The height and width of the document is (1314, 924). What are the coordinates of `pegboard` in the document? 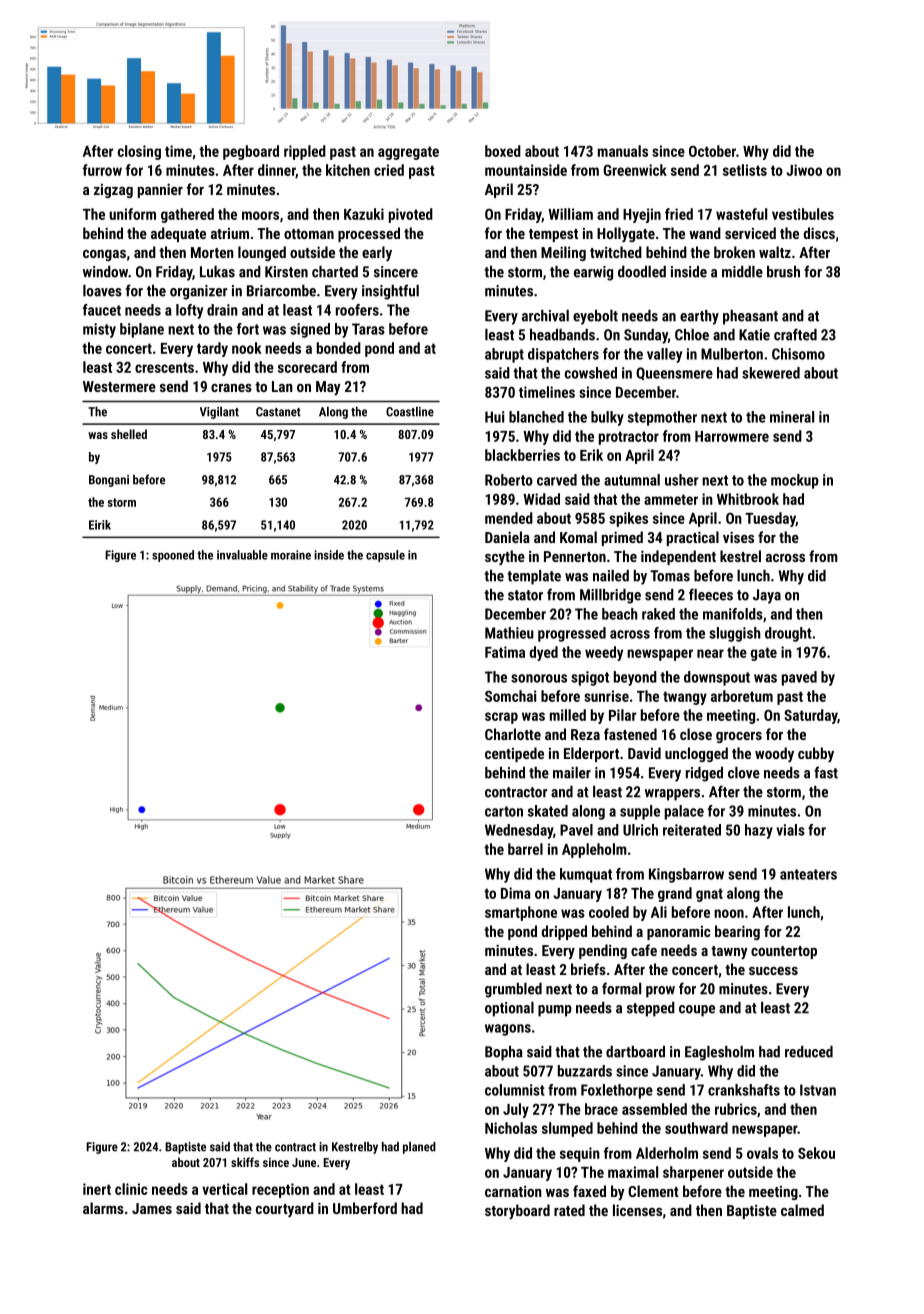 It's located at (251, 152).
